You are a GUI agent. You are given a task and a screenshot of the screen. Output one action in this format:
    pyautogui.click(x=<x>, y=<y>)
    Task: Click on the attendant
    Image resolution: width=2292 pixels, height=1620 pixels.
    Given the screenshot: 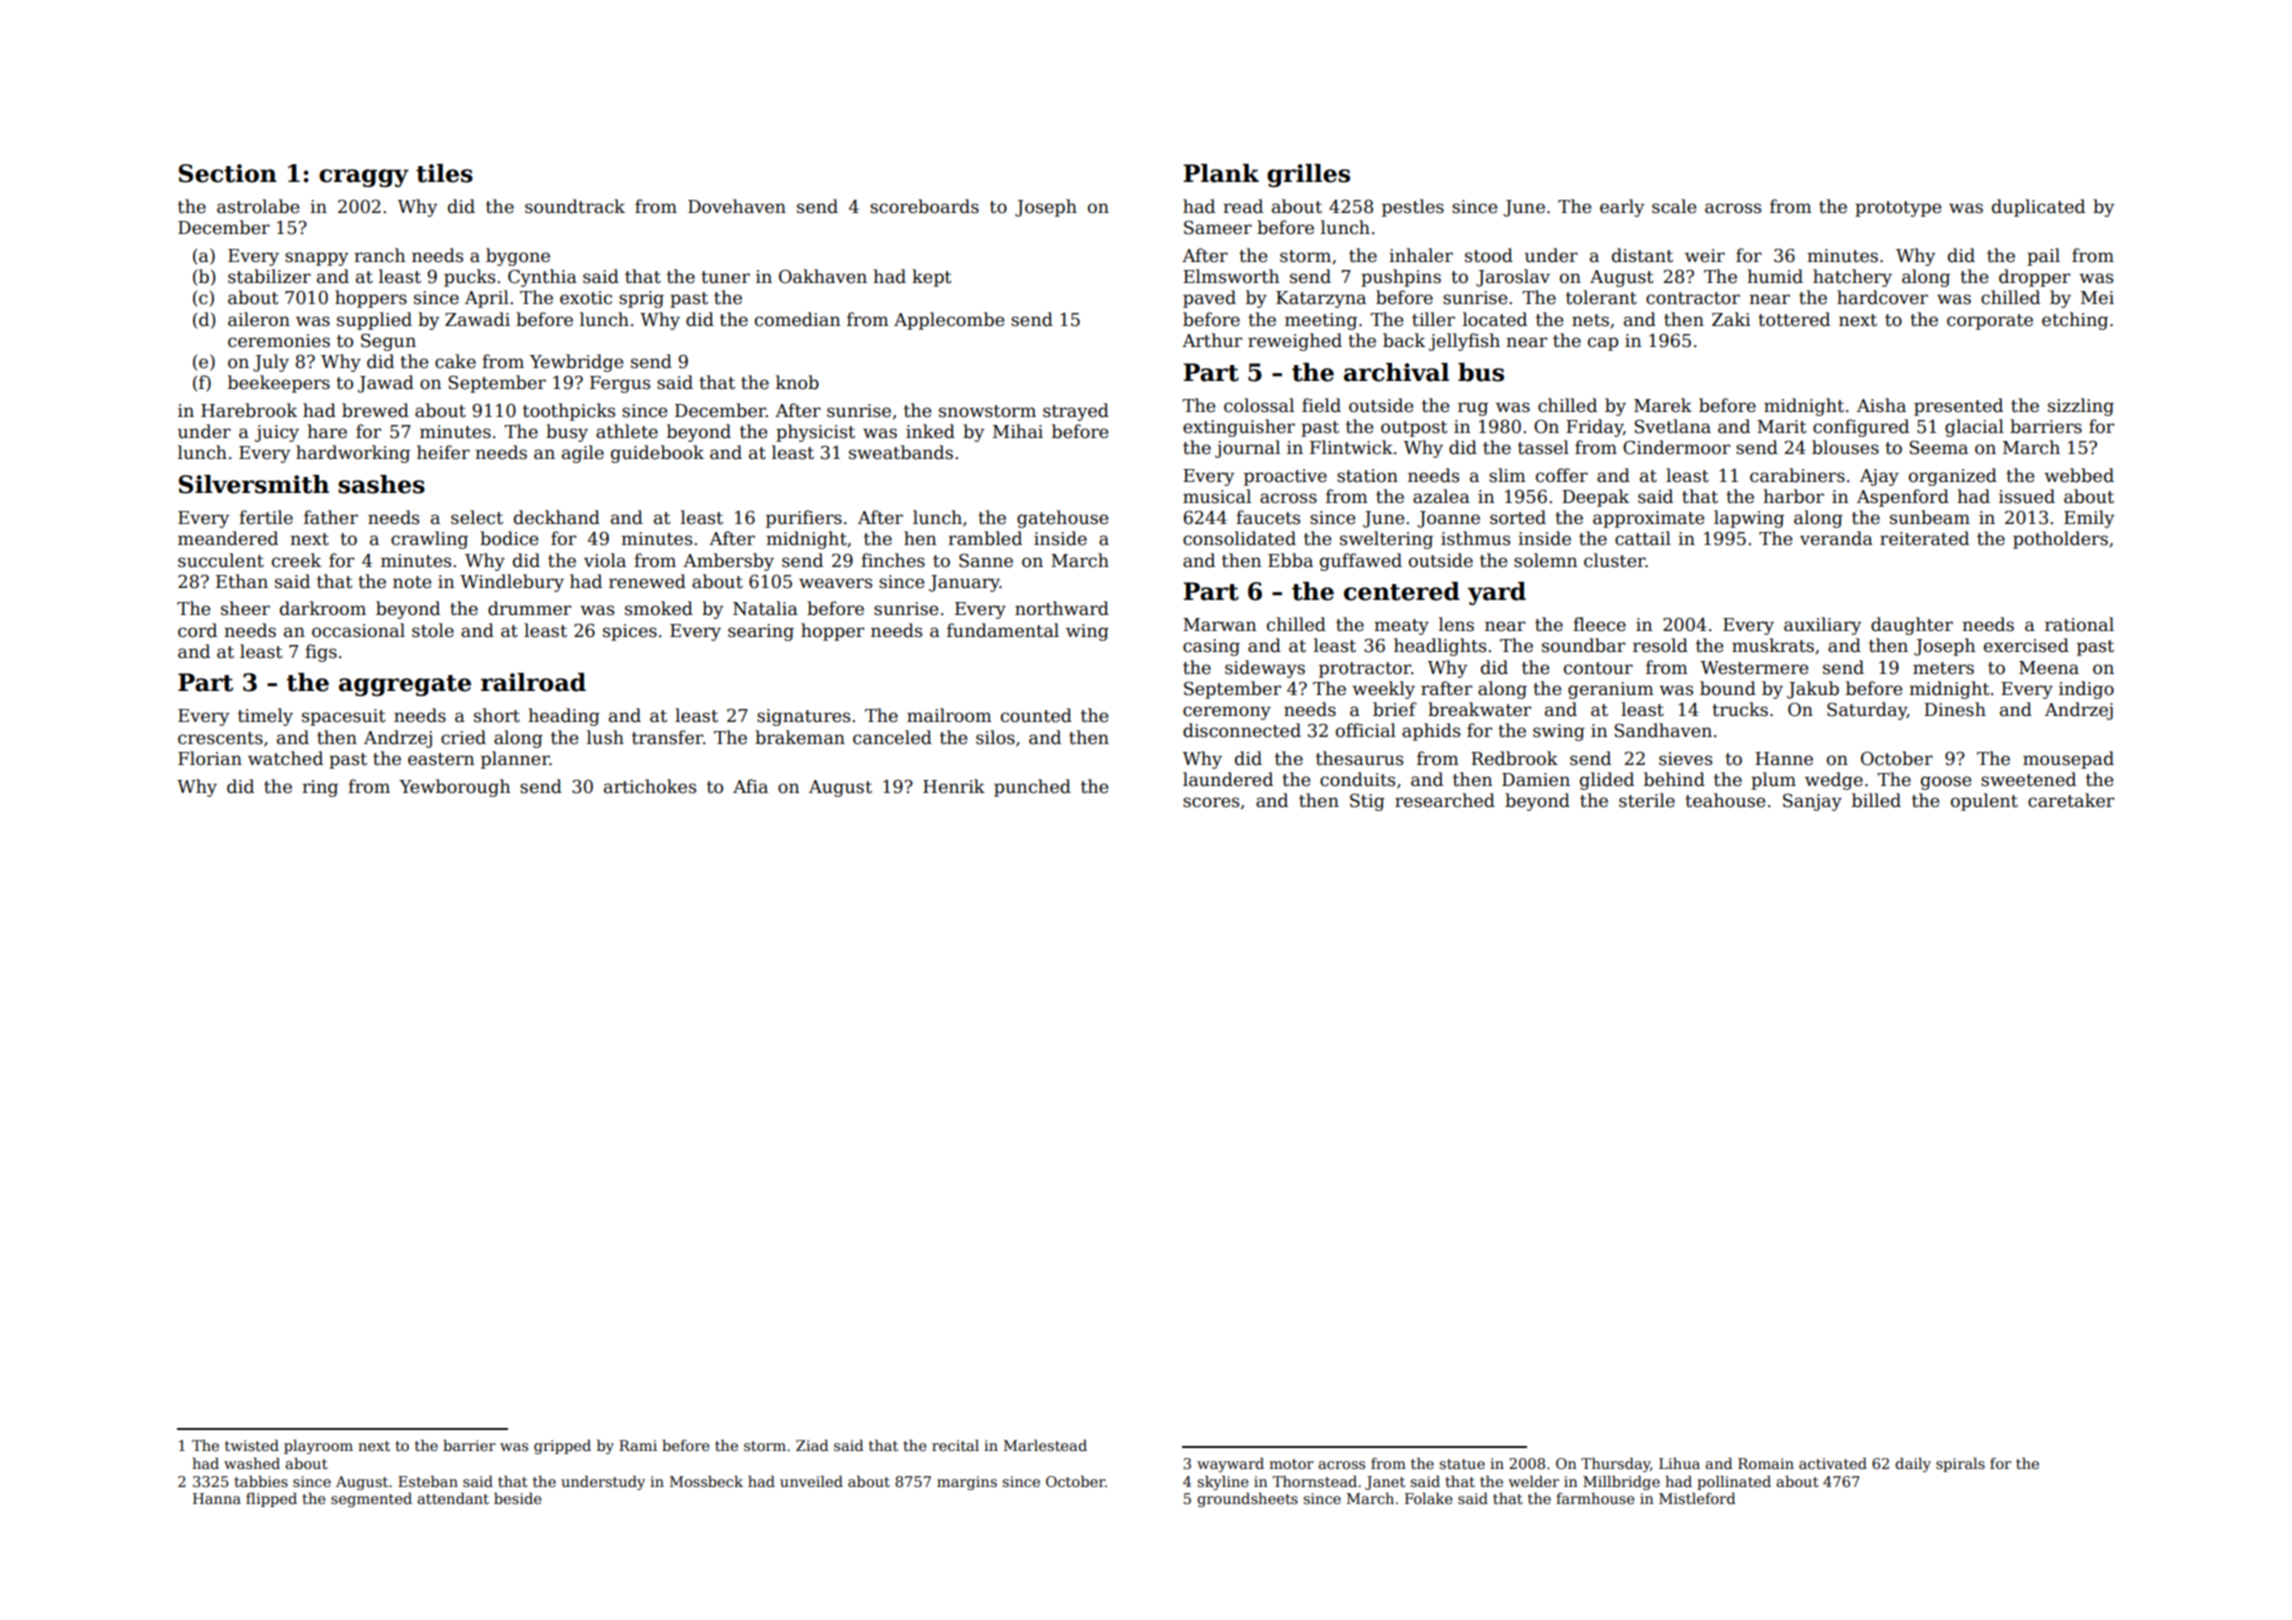 What is the action you would take?
    pyautogui.click(x=453, y=1498)
